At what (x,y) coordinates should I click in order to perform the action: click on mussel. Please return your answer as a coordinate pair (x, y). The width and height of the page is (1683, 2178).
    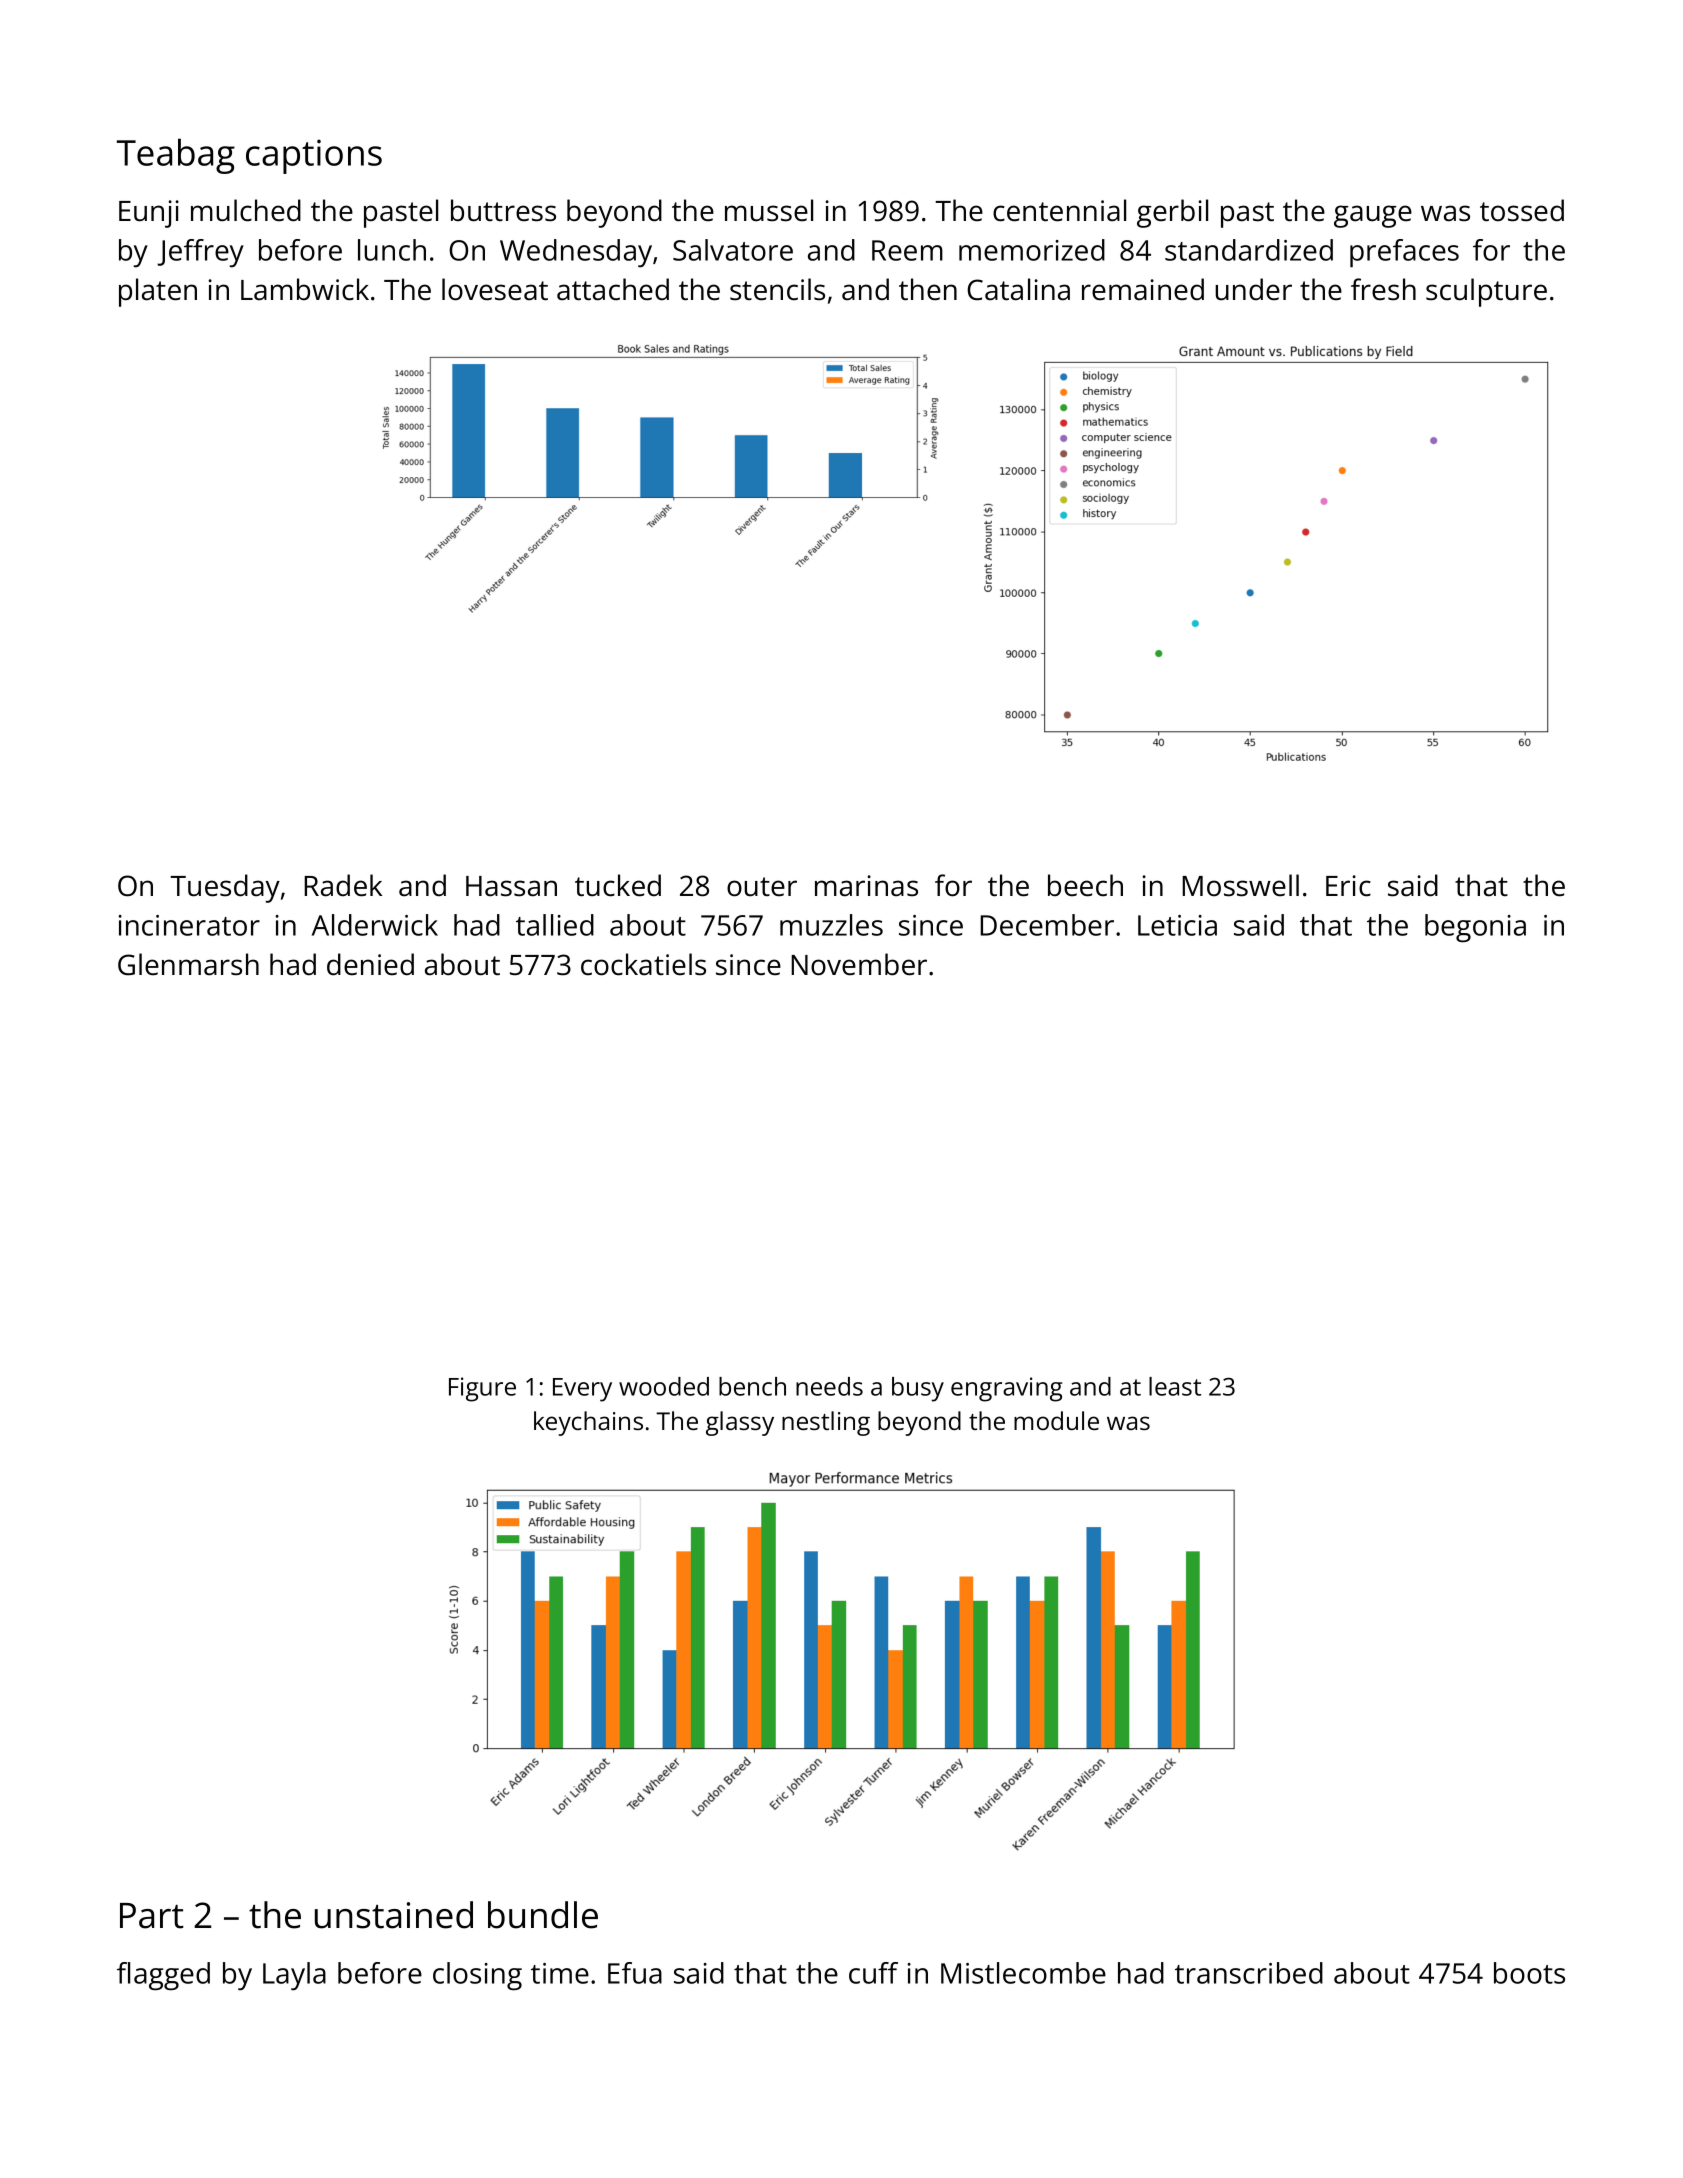
    Looking at the image, I should click on (769, 210).
